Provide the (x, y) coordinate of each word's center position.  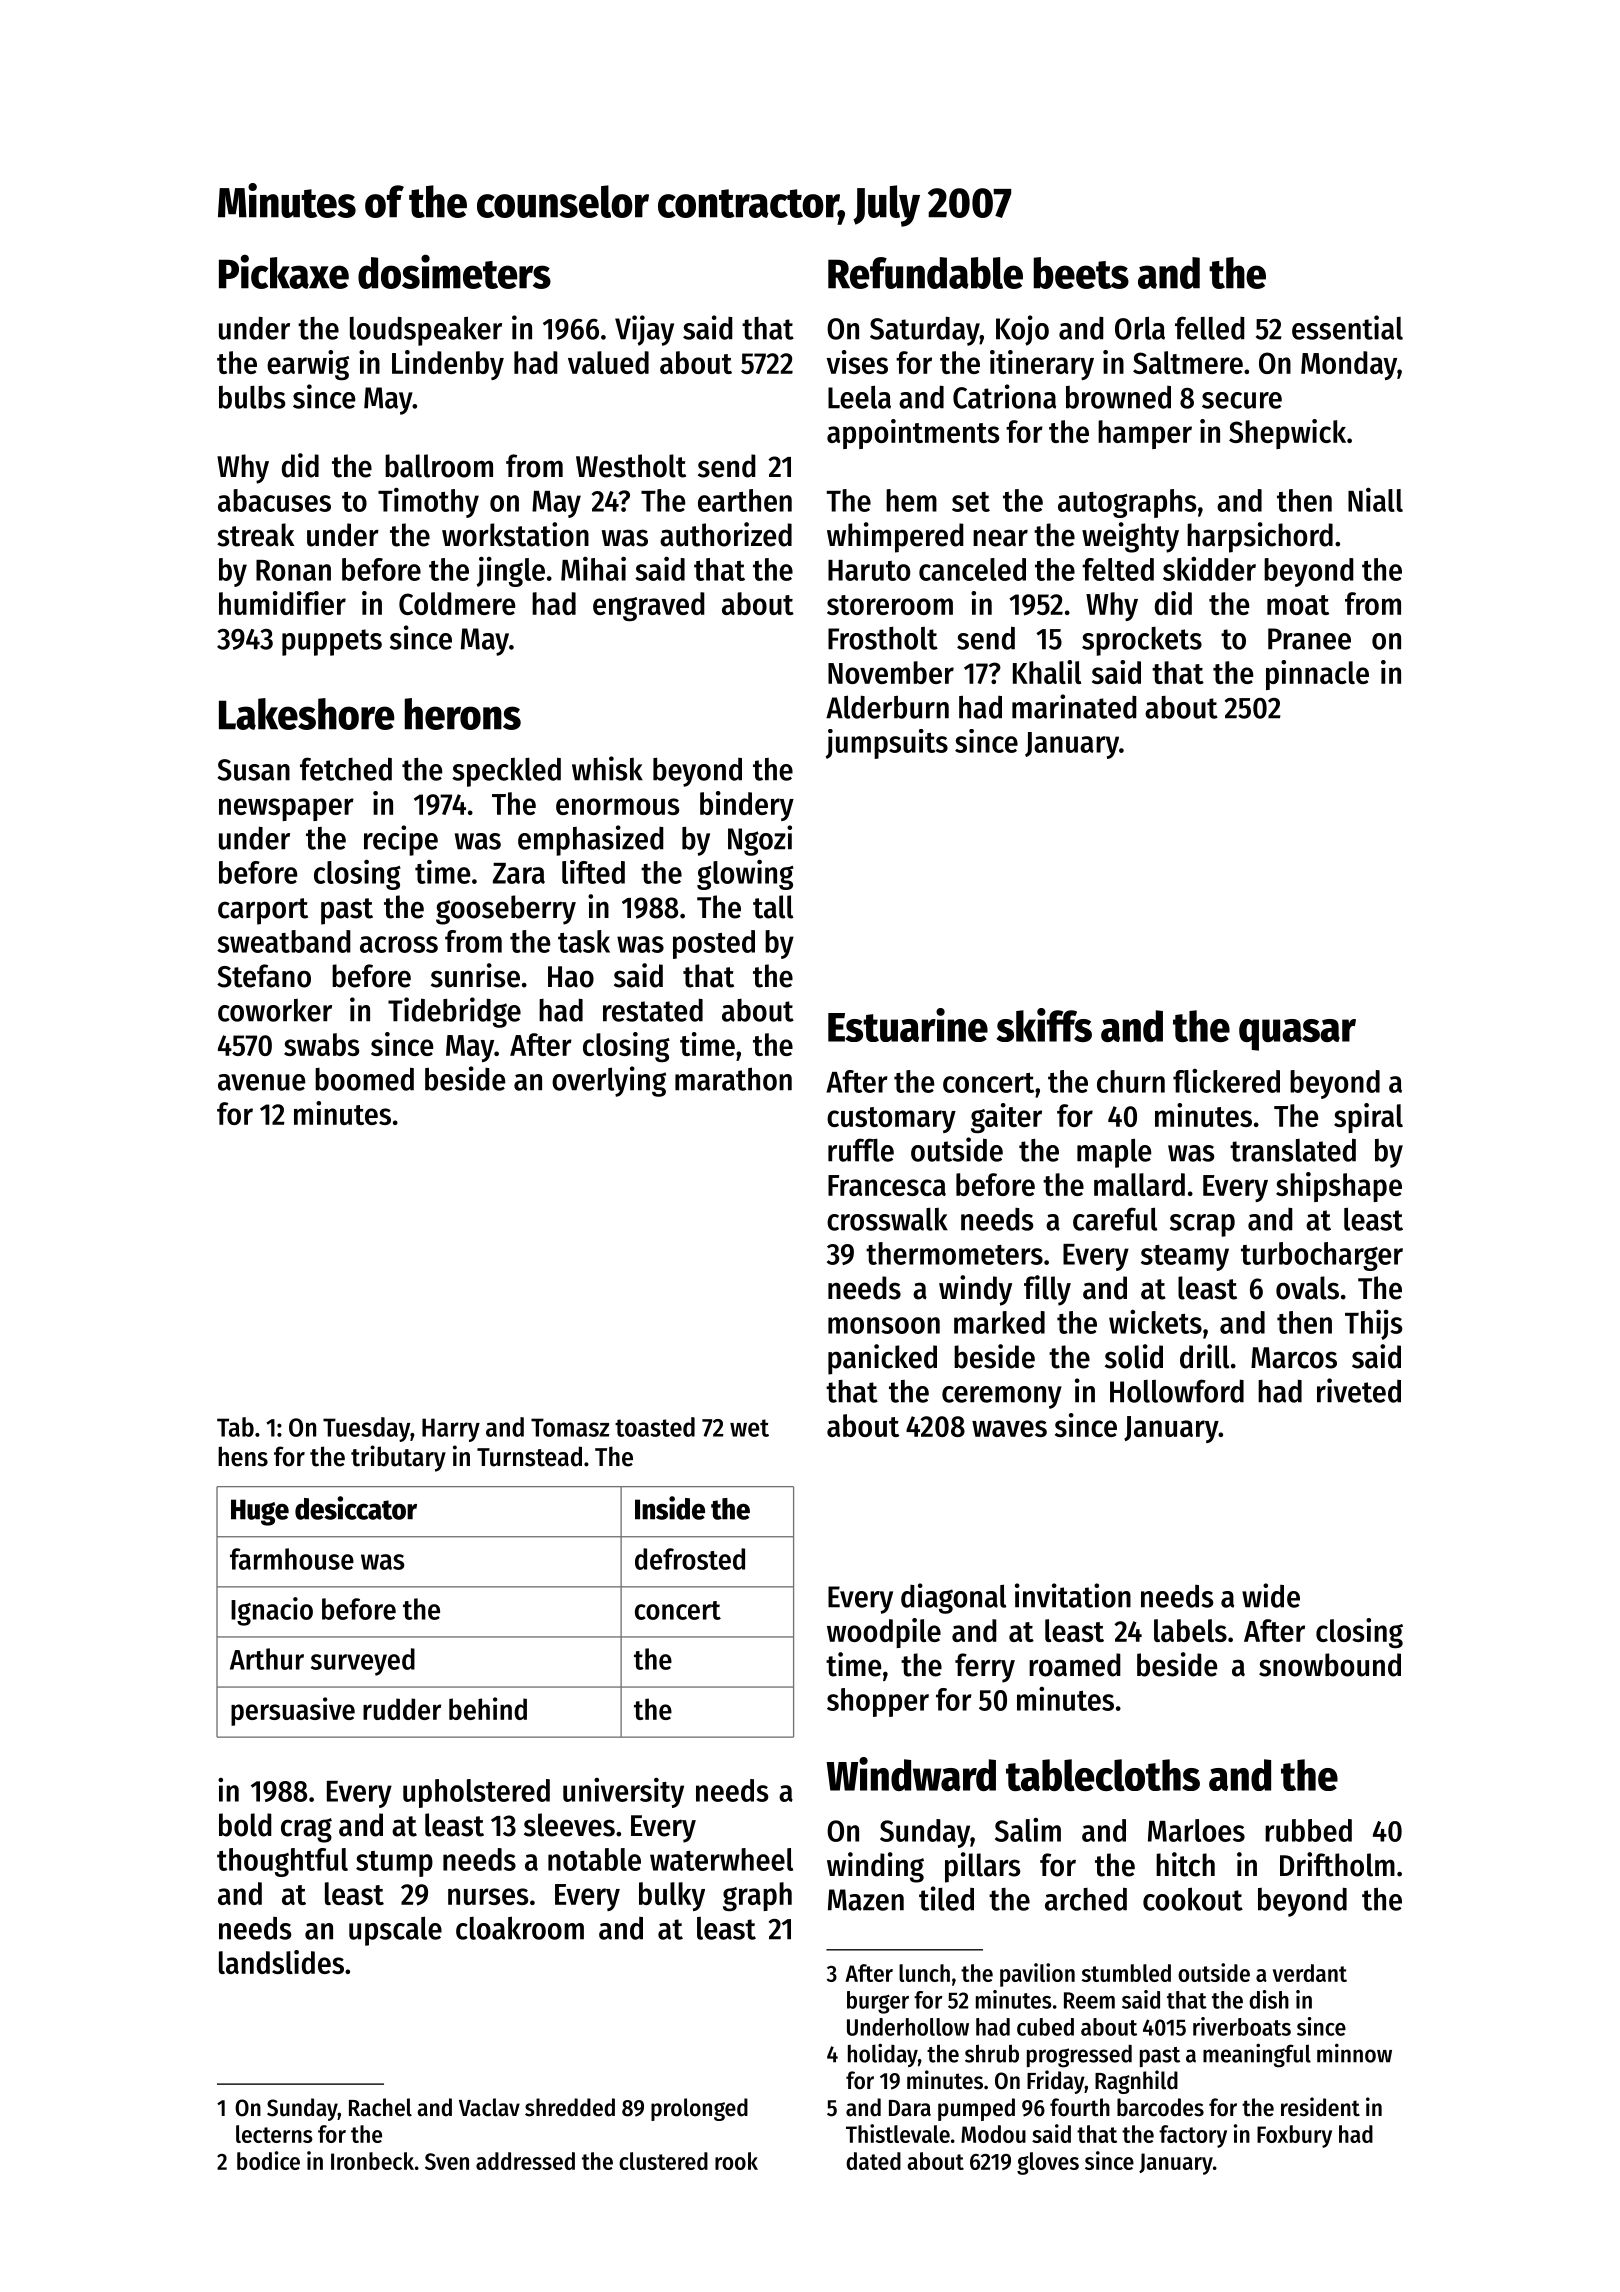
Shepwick (1287, 434)
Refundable (925, 273)
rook (736, 2161)
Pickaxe (284, 271)
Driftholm (1337, 1864)
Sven (447, 2161)
